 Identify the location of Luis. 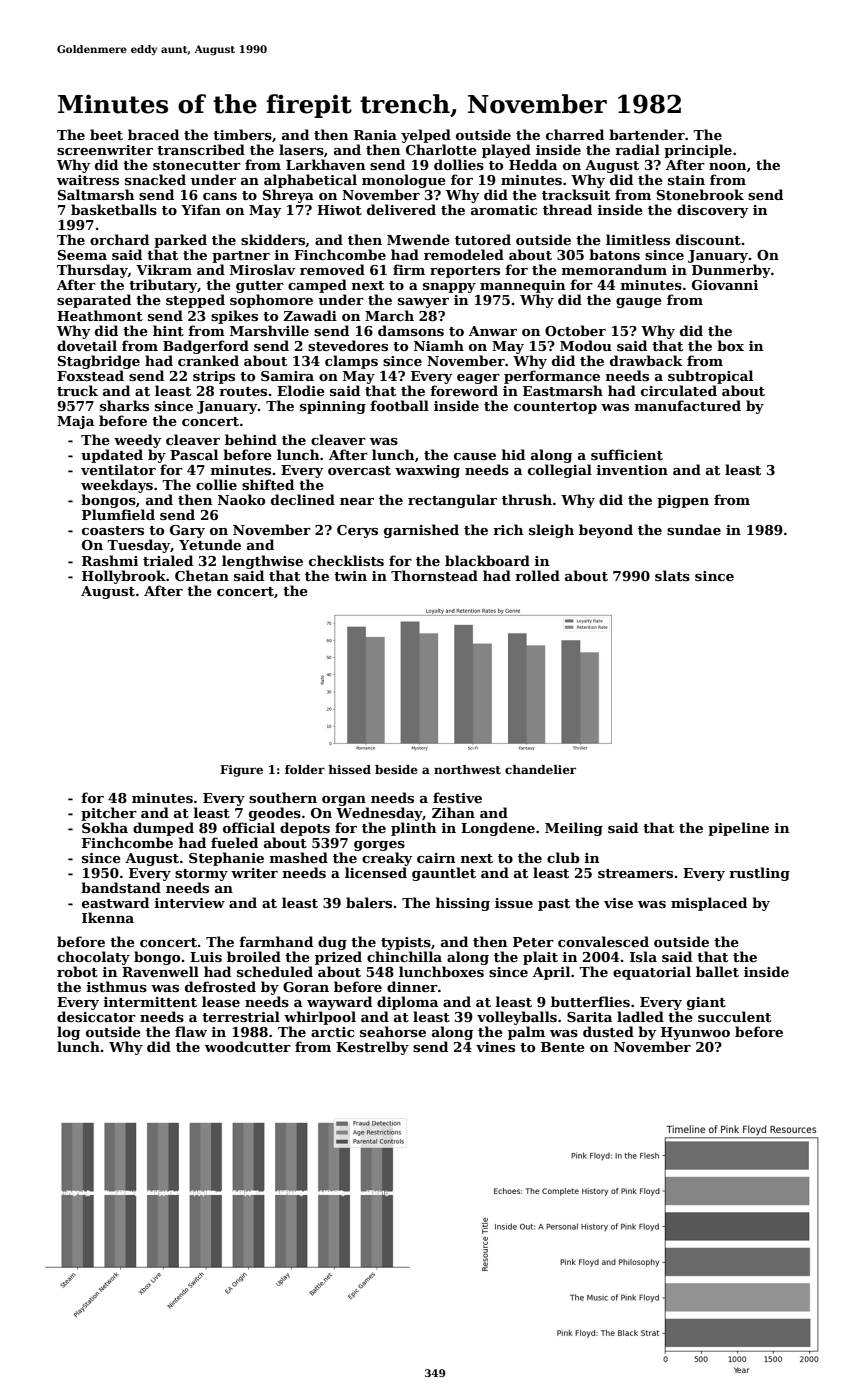
(206, 957).
